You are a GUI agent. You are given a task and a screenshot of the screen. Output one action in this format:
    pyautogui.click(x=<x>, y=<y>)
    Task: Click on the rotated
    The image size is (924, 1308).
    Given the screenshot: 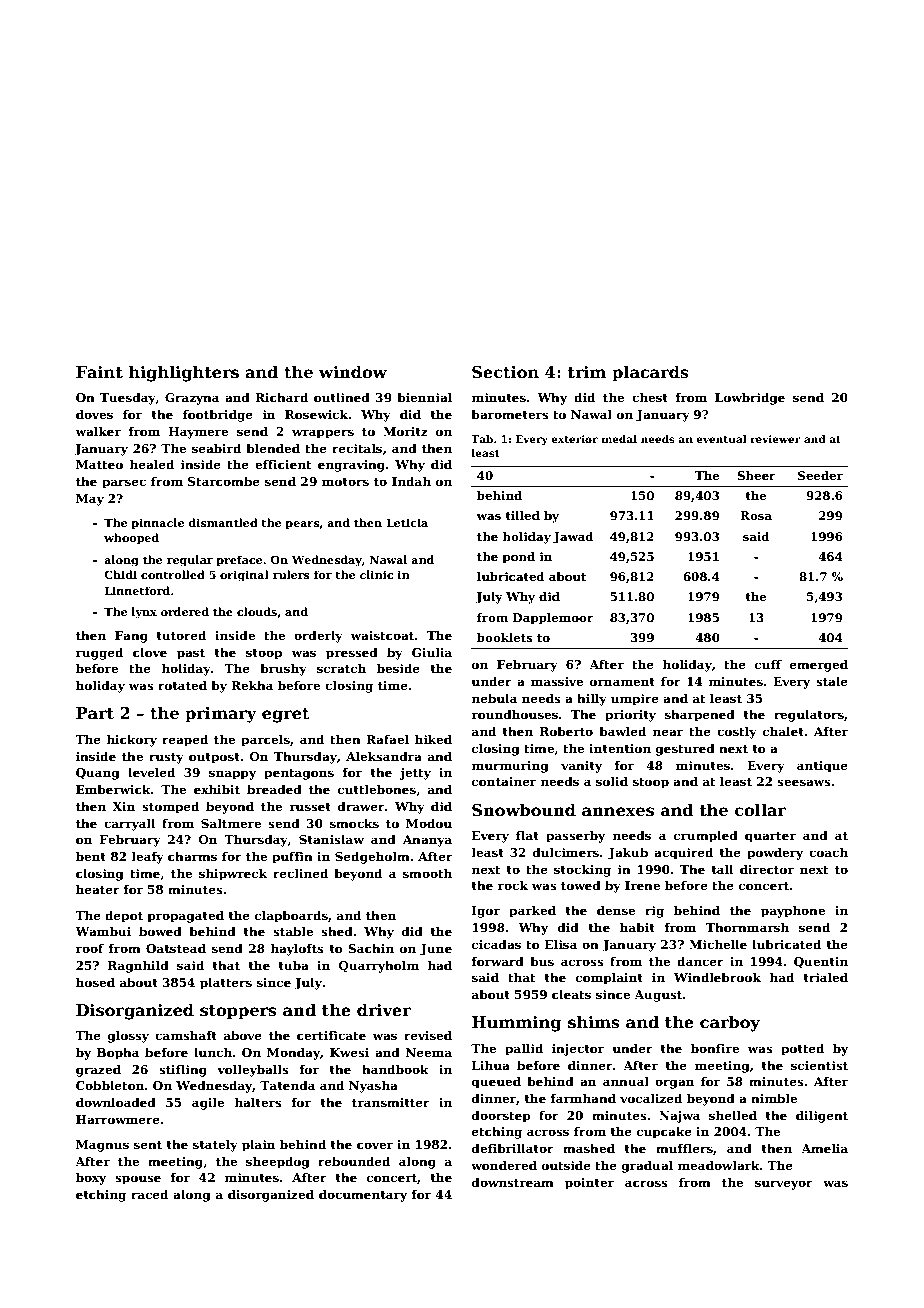 What is the action you would take?
    pyautogui.click(x=182, y=685)
